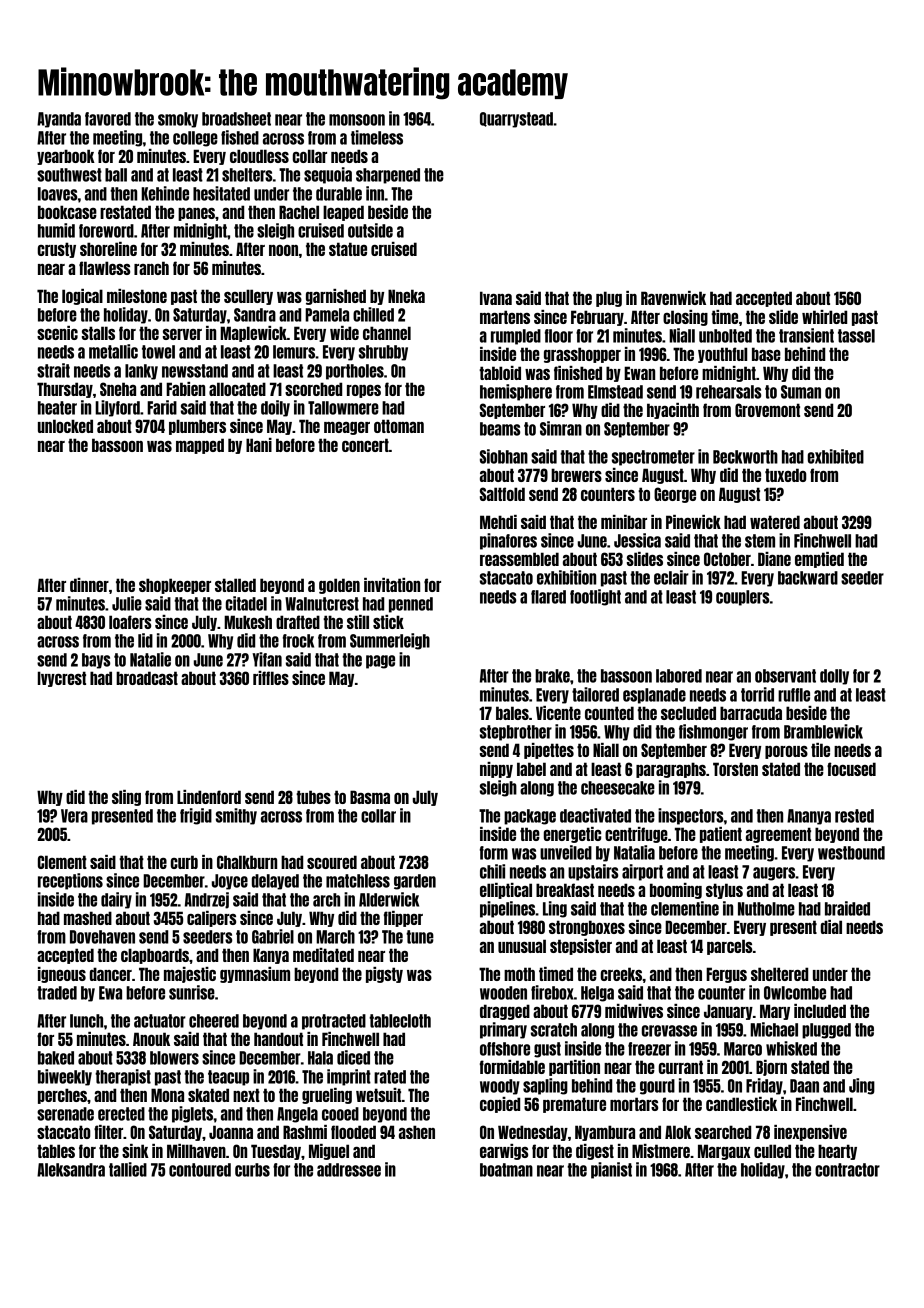 The image size is (924, 1308). I want to click on ashen, so click(417, 1132).
